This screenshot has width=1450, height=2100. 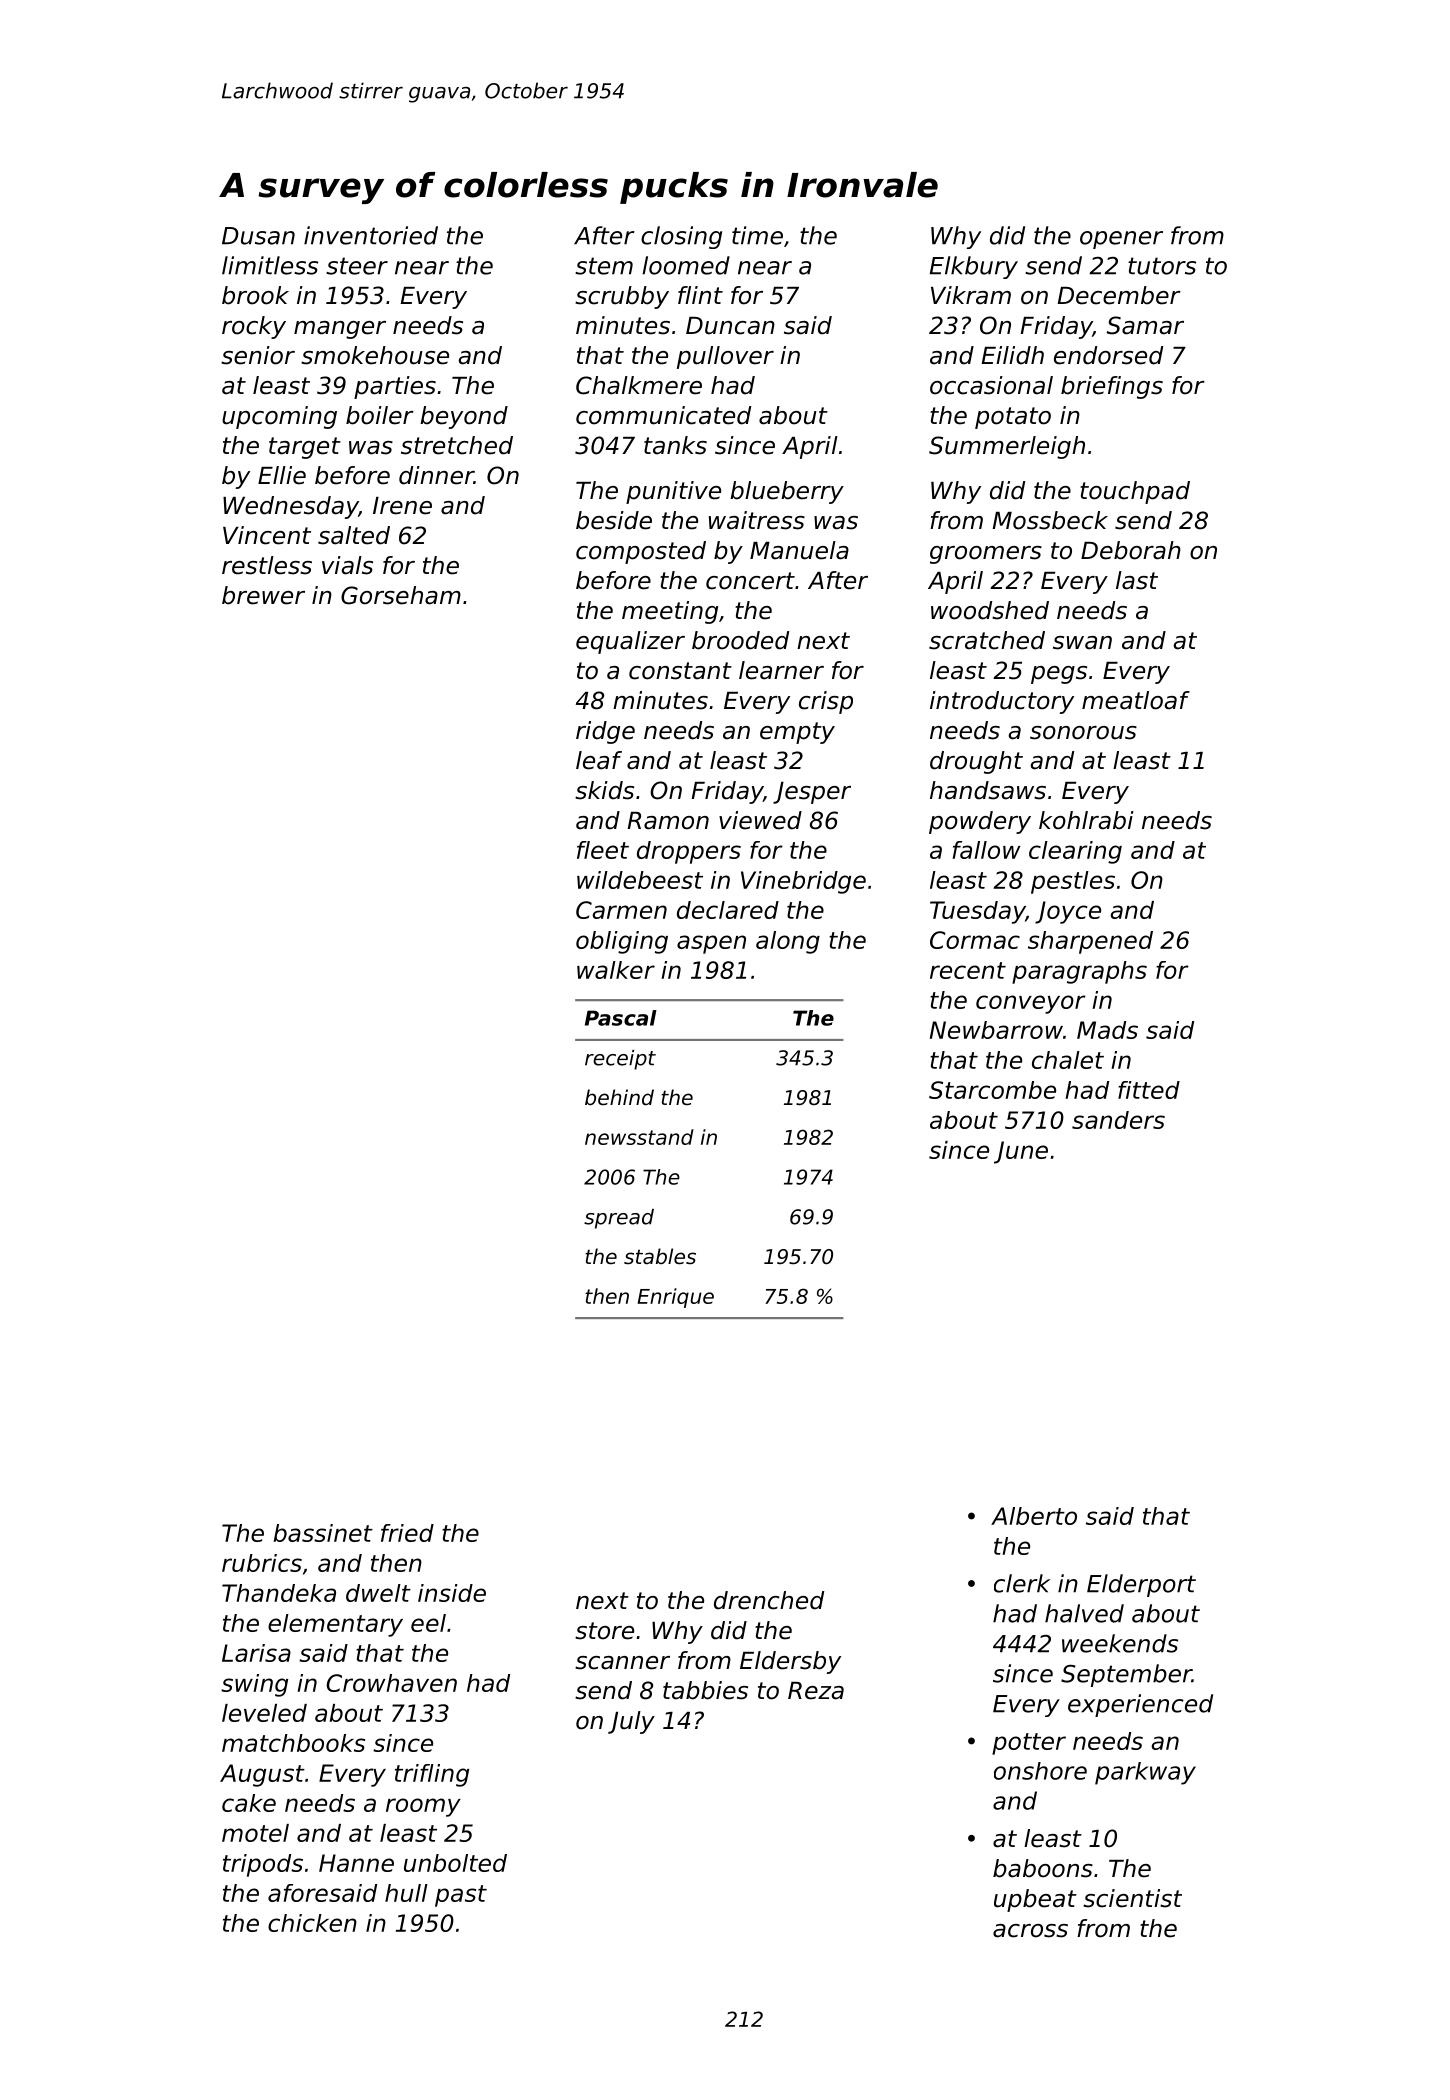 I want to click on Enrique, so click(x=675, y=1298).
